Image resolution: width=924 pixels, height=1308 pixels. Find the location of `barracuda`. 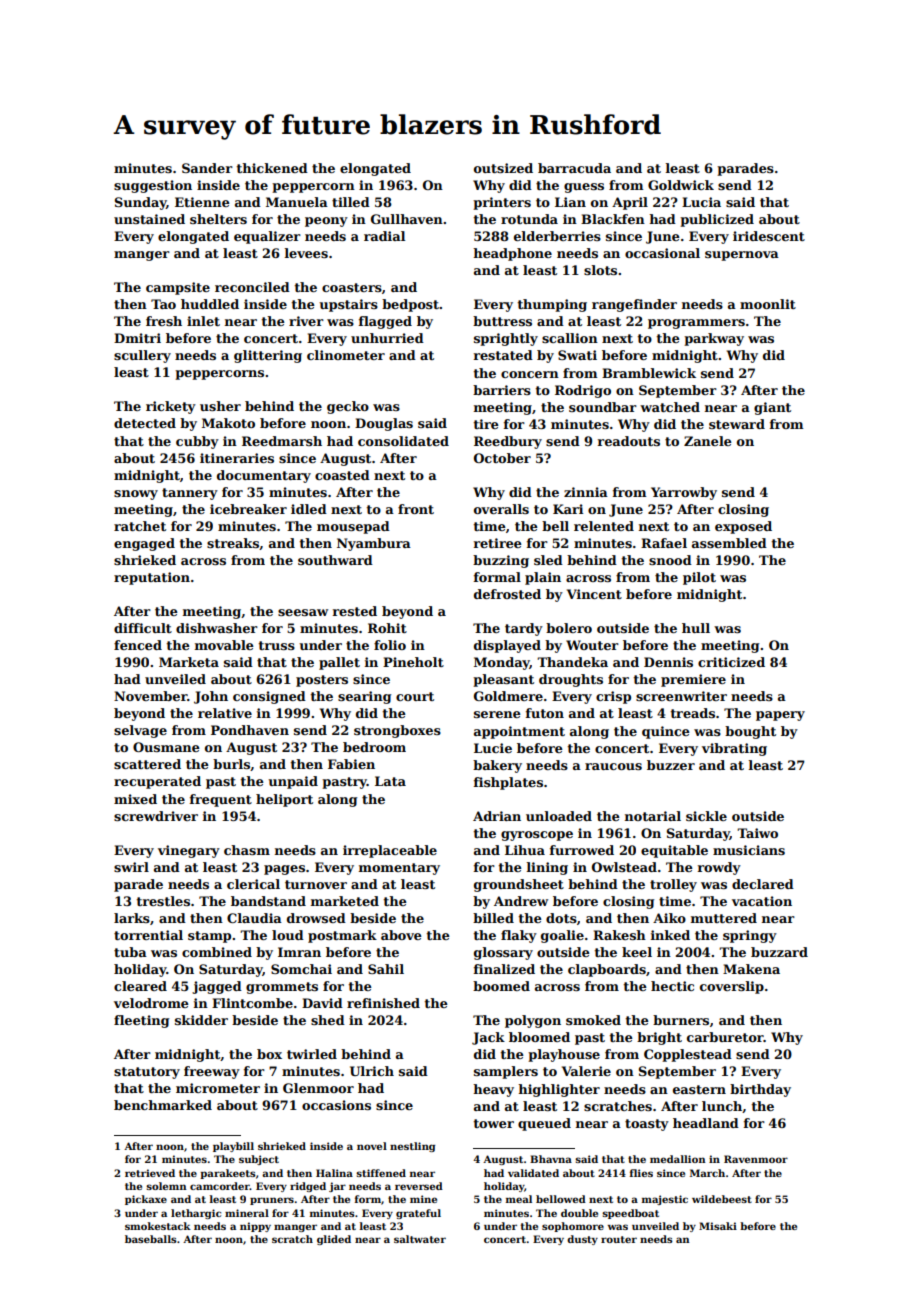

barracuda is located at coordinates (574, 168).
